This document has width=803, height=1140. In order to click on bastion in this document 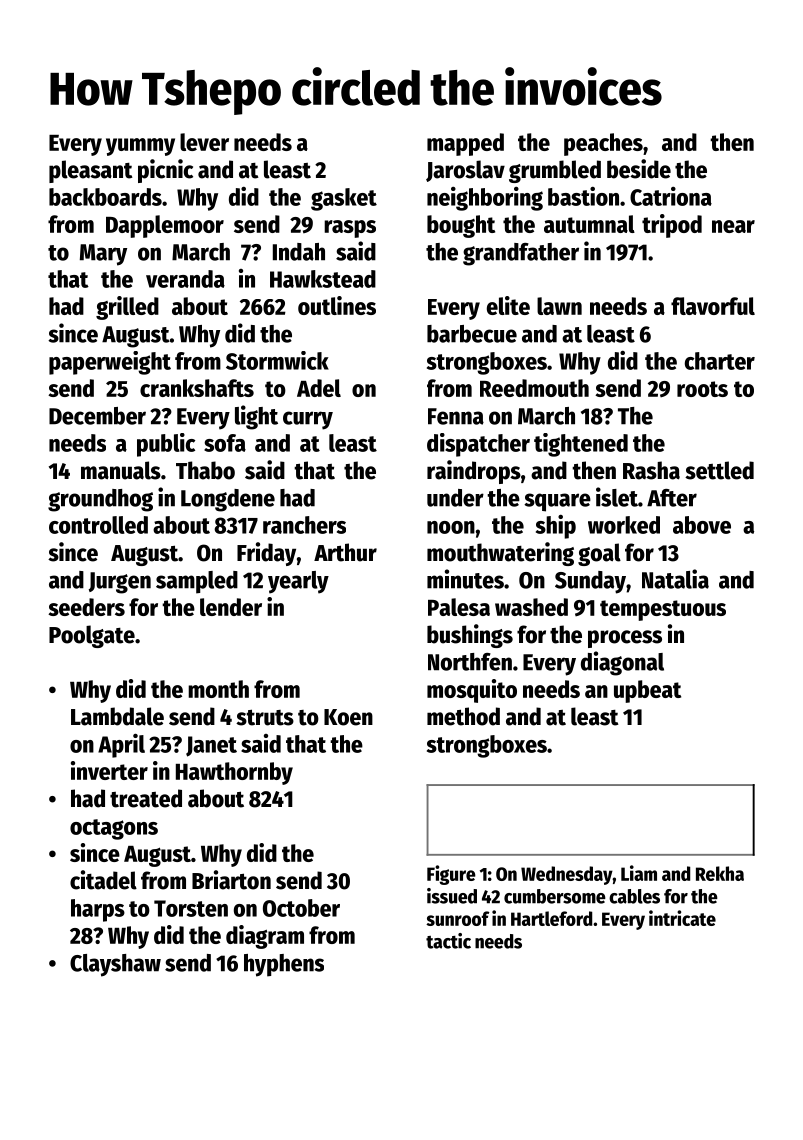, I will do `click(583, 196)`.
